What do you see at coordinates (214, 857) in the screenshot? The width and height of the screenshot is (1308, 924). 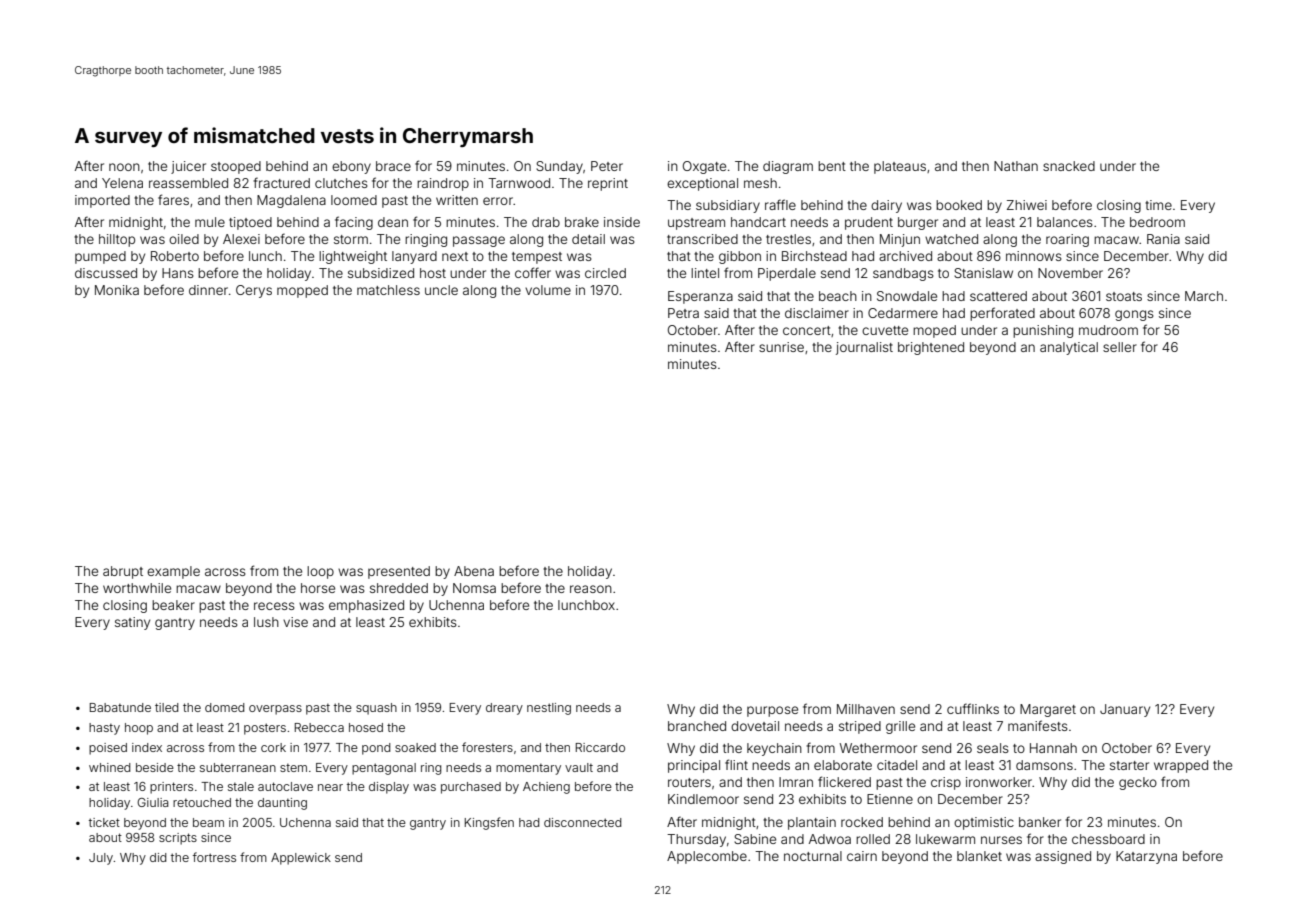 I see `fortress` at bounding box center [214, 857].
